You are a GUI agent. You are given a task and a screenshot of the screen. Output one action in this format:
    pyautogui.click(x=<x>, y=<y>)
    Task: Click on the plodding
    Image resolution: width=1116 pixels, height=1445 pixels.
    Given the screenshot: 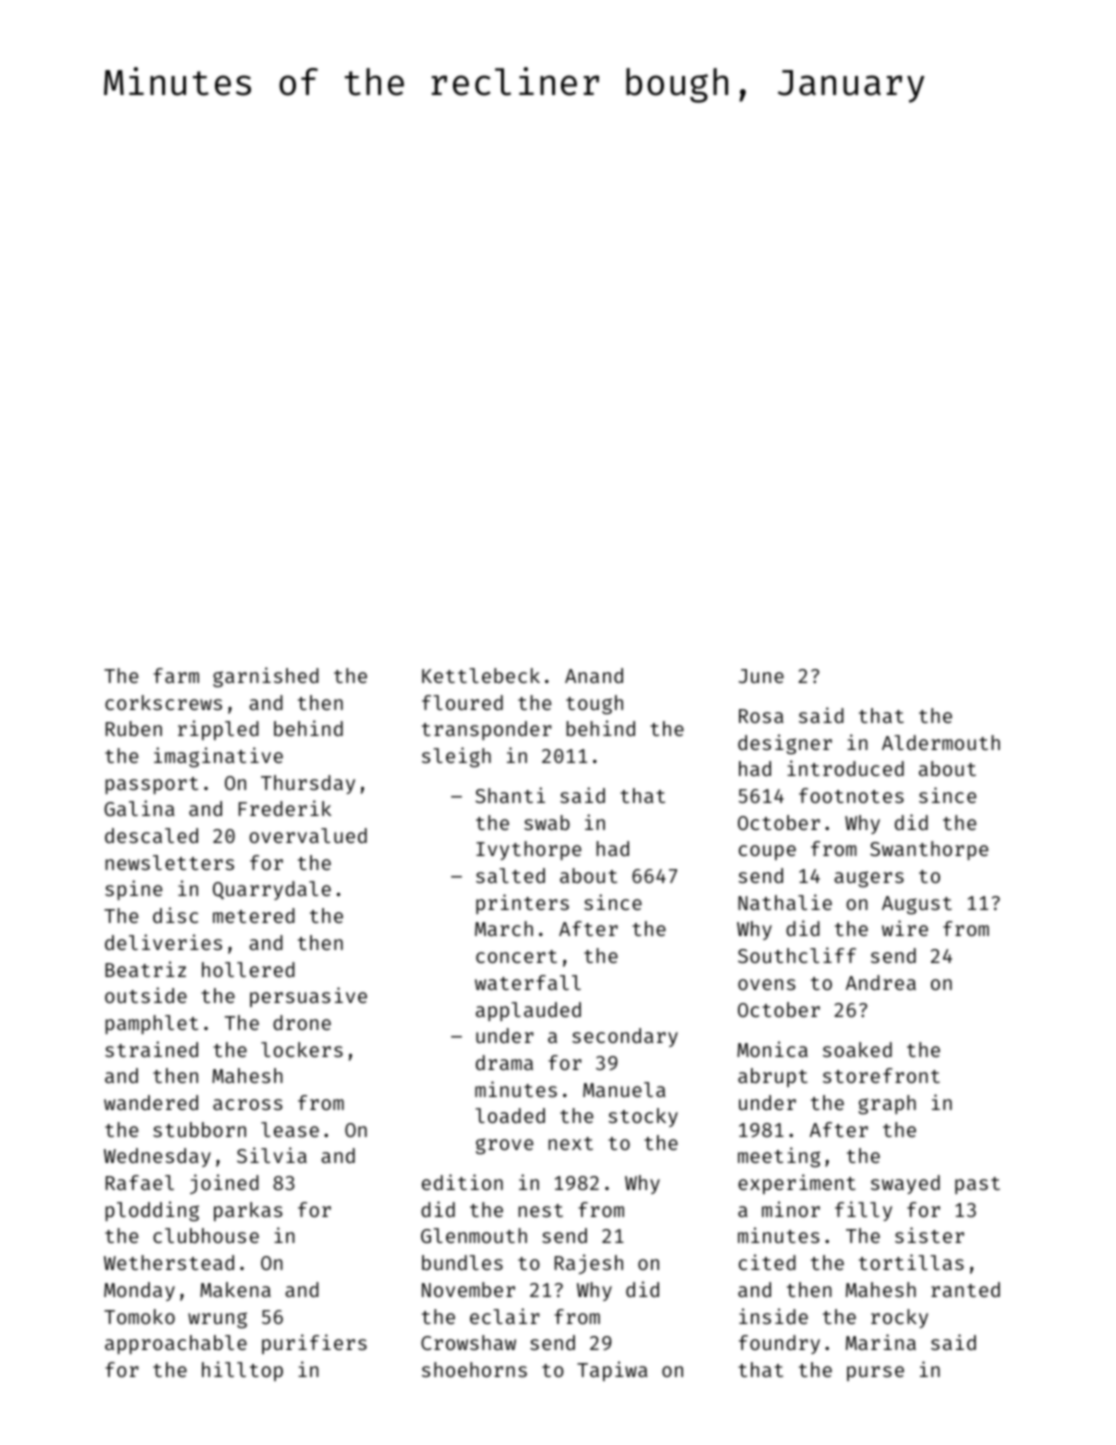 What is the action you would take?
    pyautogui.click(x=152, y=1211)
